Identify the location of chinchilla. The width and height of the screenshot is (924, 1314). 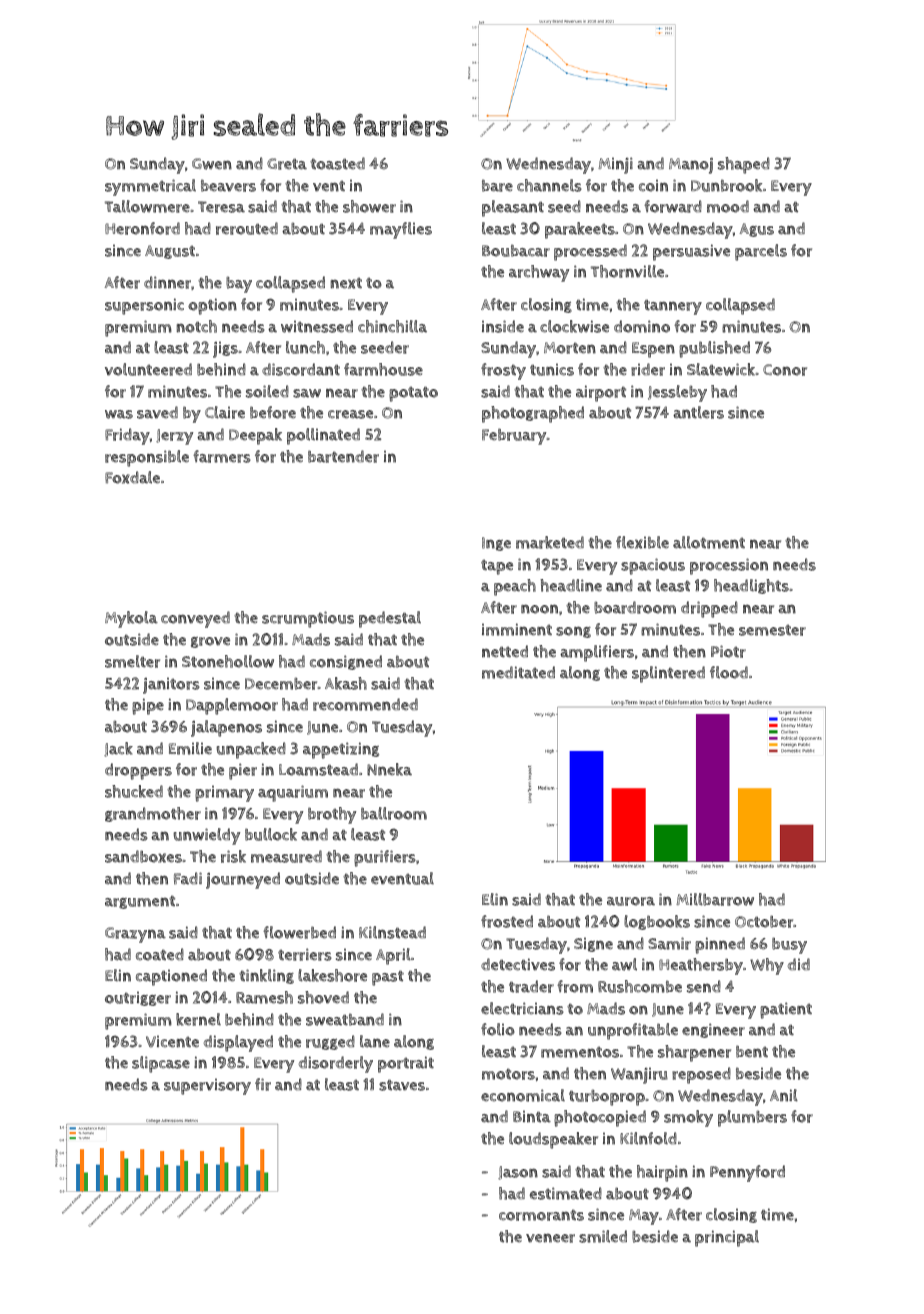
(392, 326).
